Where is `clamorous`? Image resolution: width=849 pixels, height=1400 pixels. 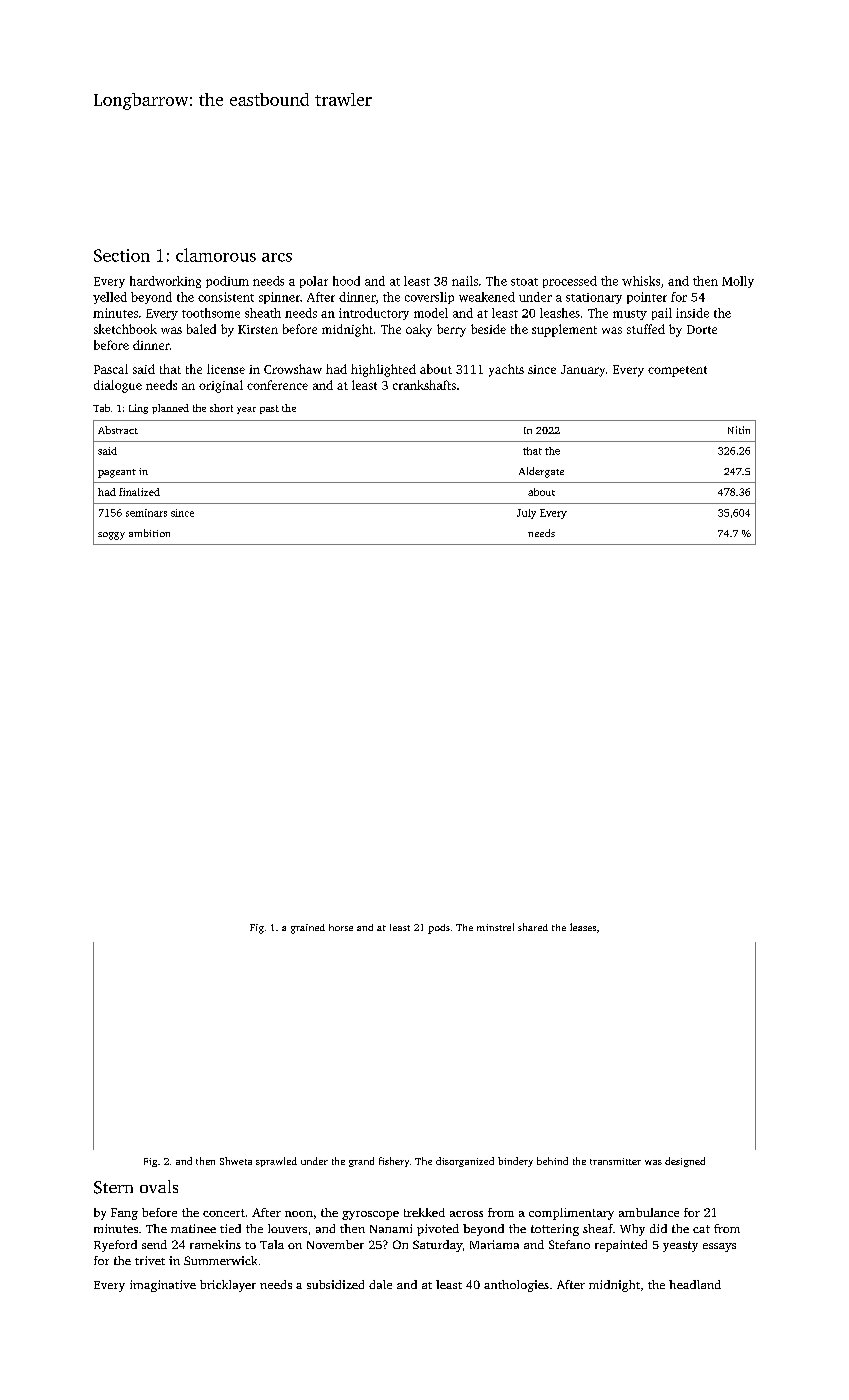
clamorous is located at coordinates (216, 255).
